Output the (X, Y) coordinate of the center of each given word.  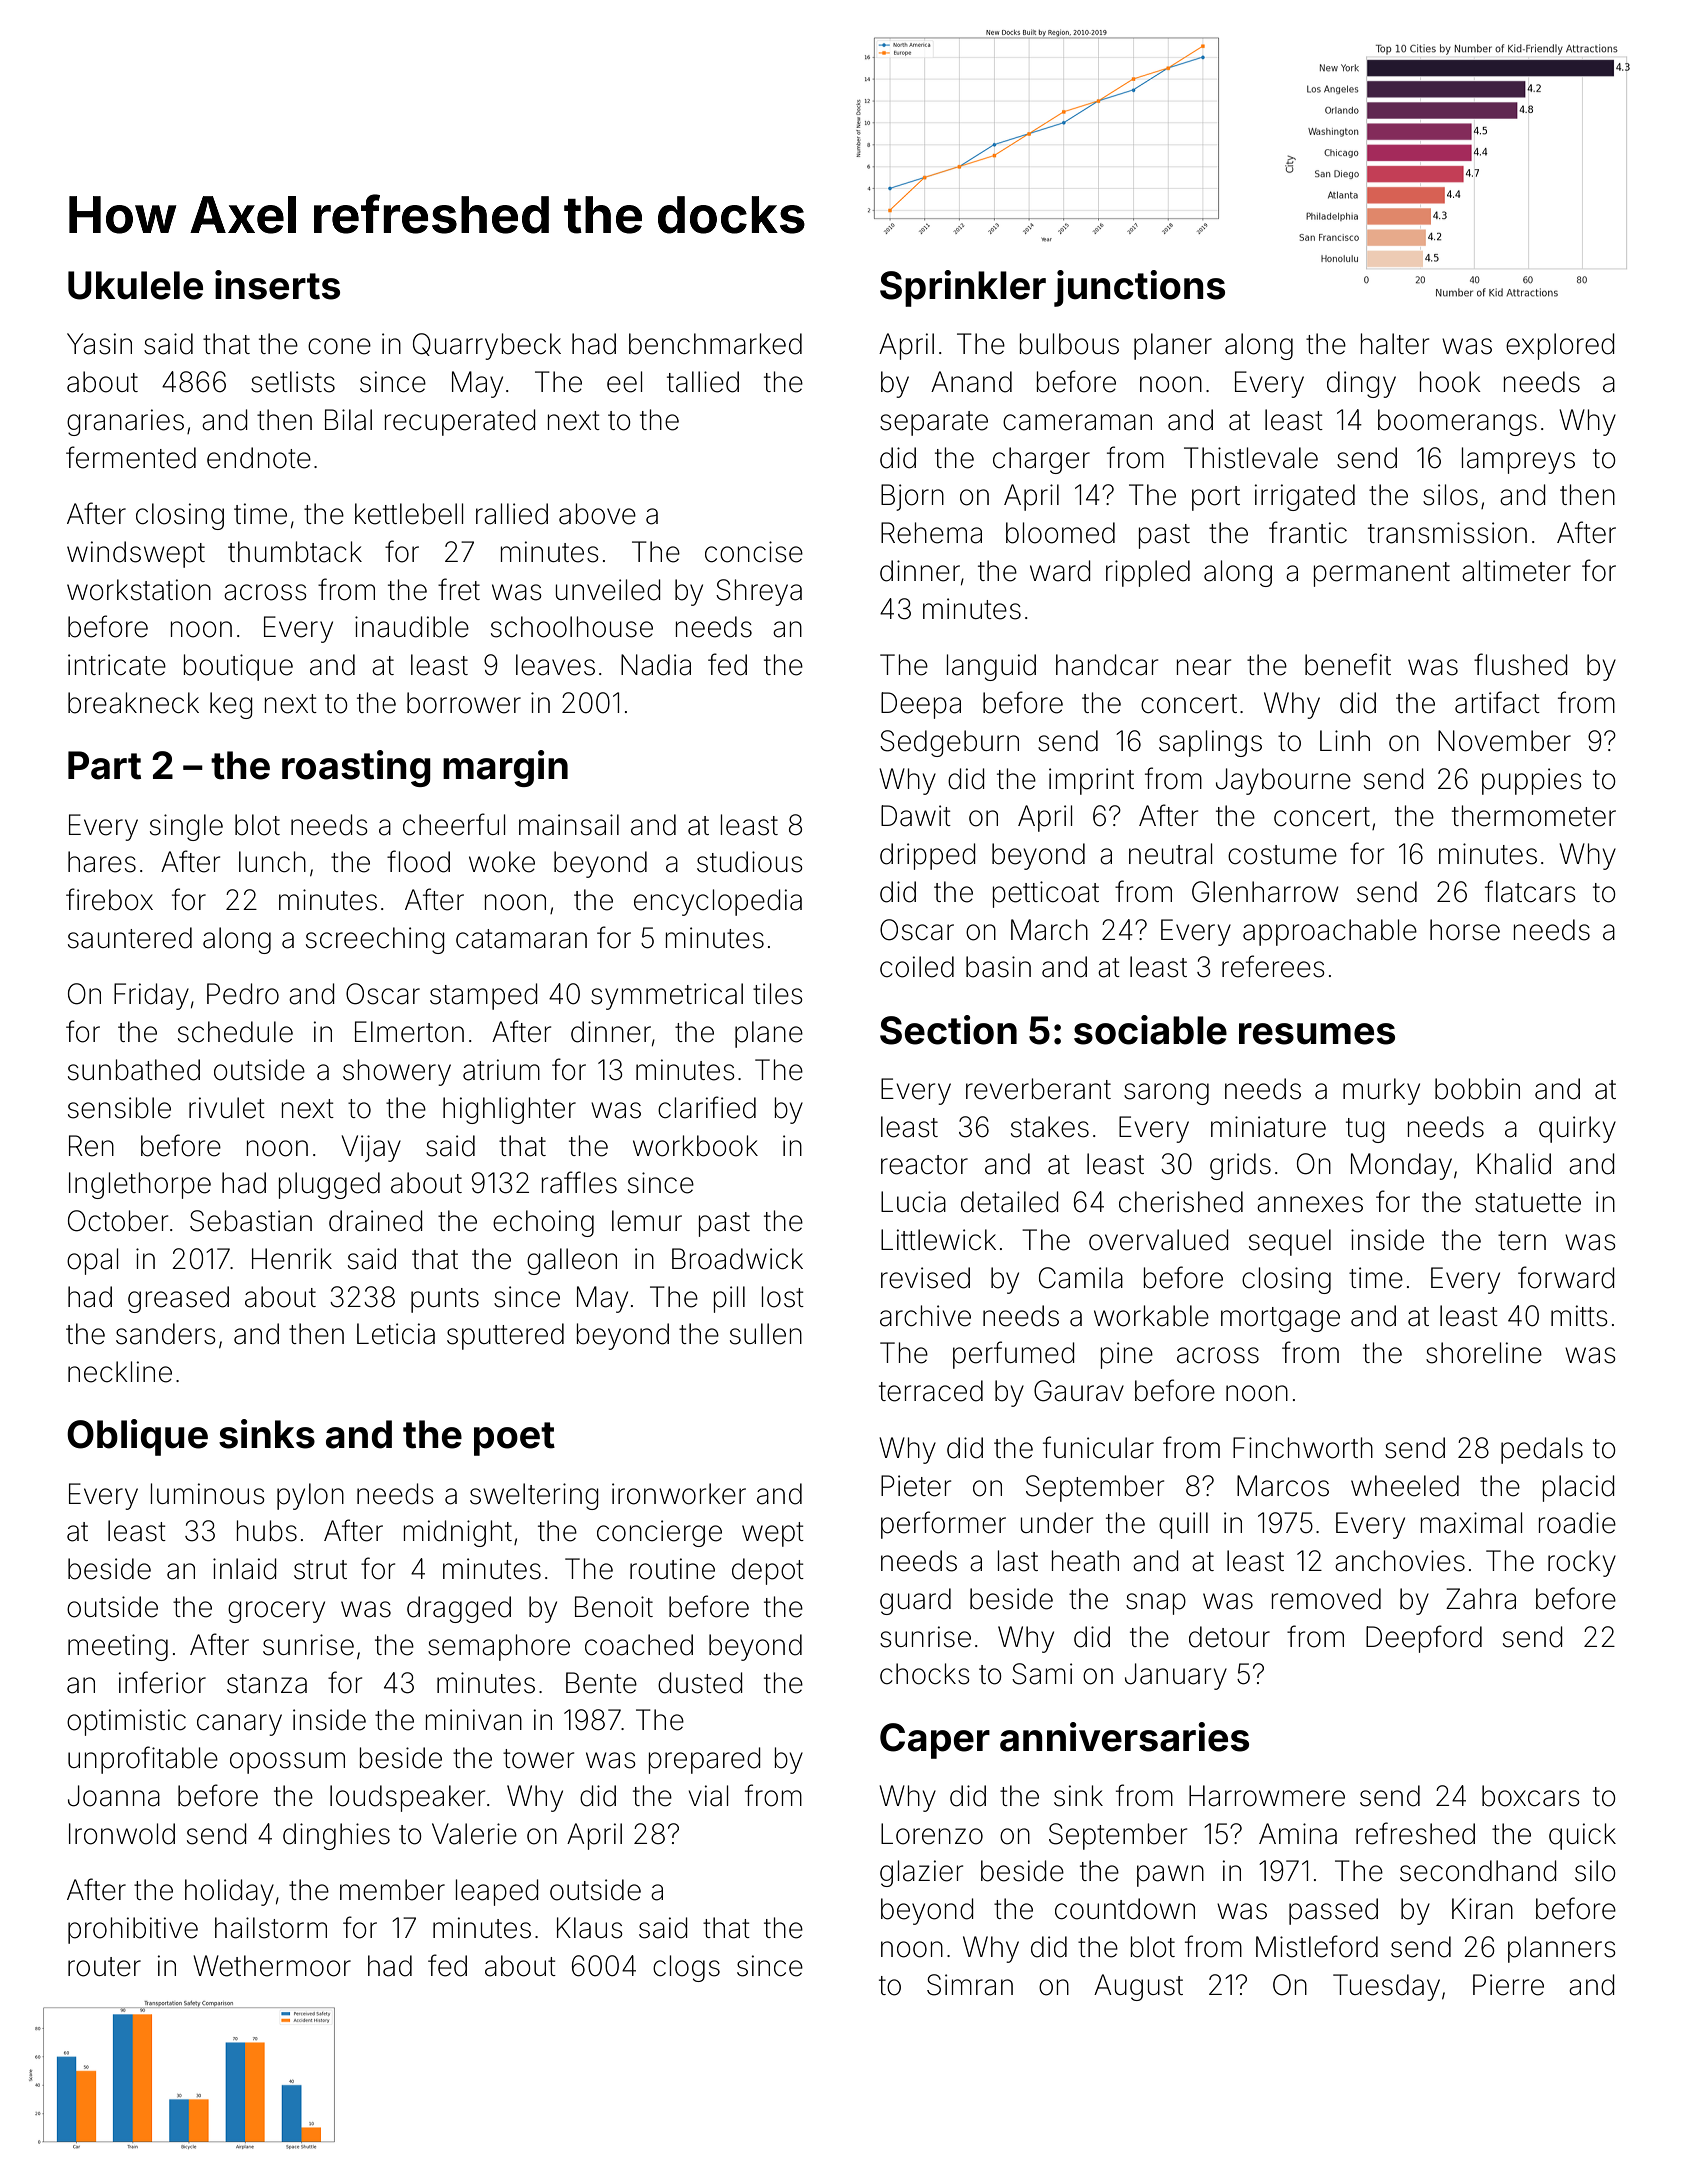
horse (1465, 930)
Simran (970, 1985)
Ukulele (135, 285)
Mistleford (1317, 1946)
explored (1560, 346)
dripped (927, 856)
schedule (235, 1032)
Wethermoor (272, 1966)
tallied (703, 382)
